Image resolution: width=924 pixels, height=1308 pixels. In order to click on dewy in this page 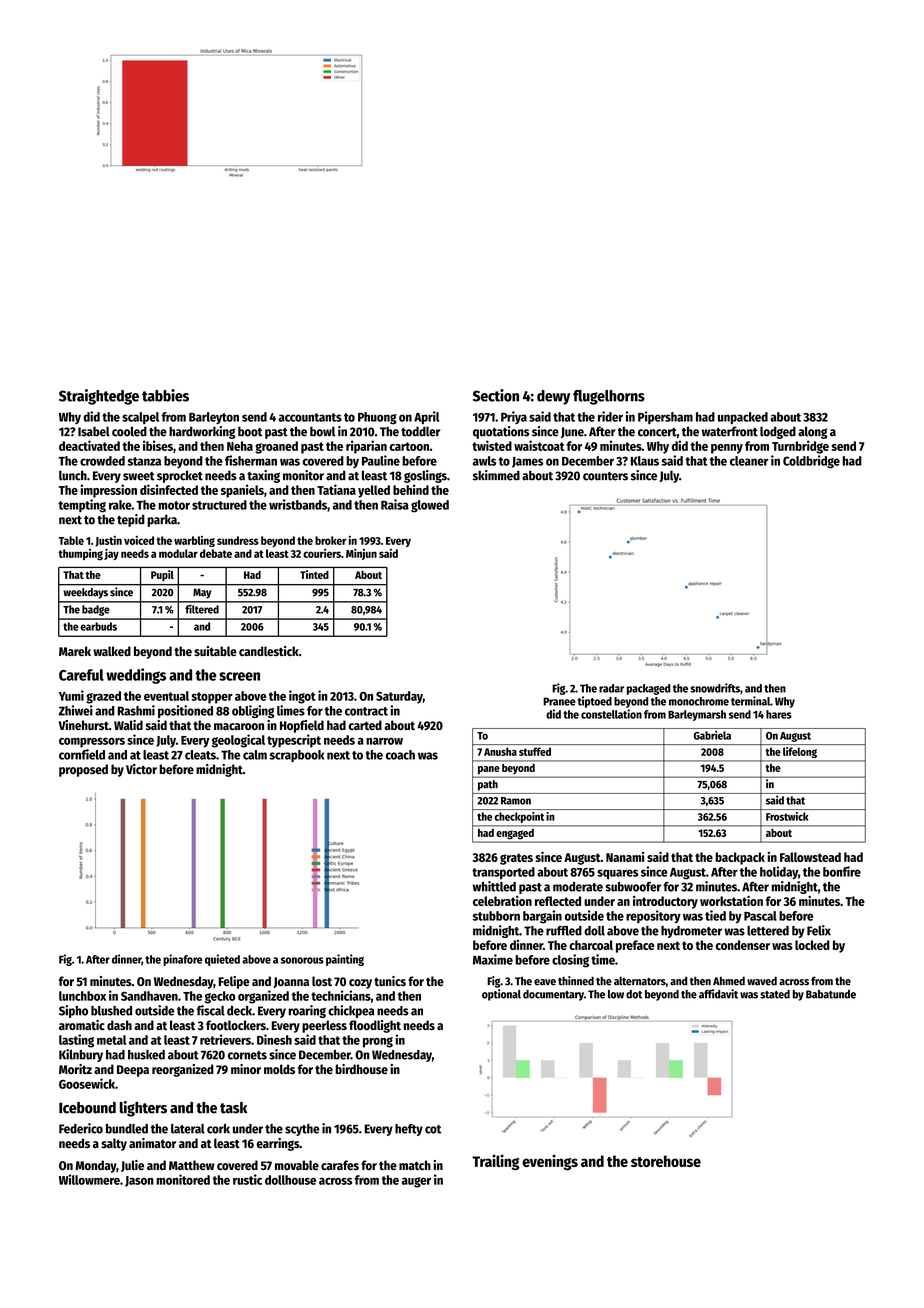, I will do `click(553, 397)`.
